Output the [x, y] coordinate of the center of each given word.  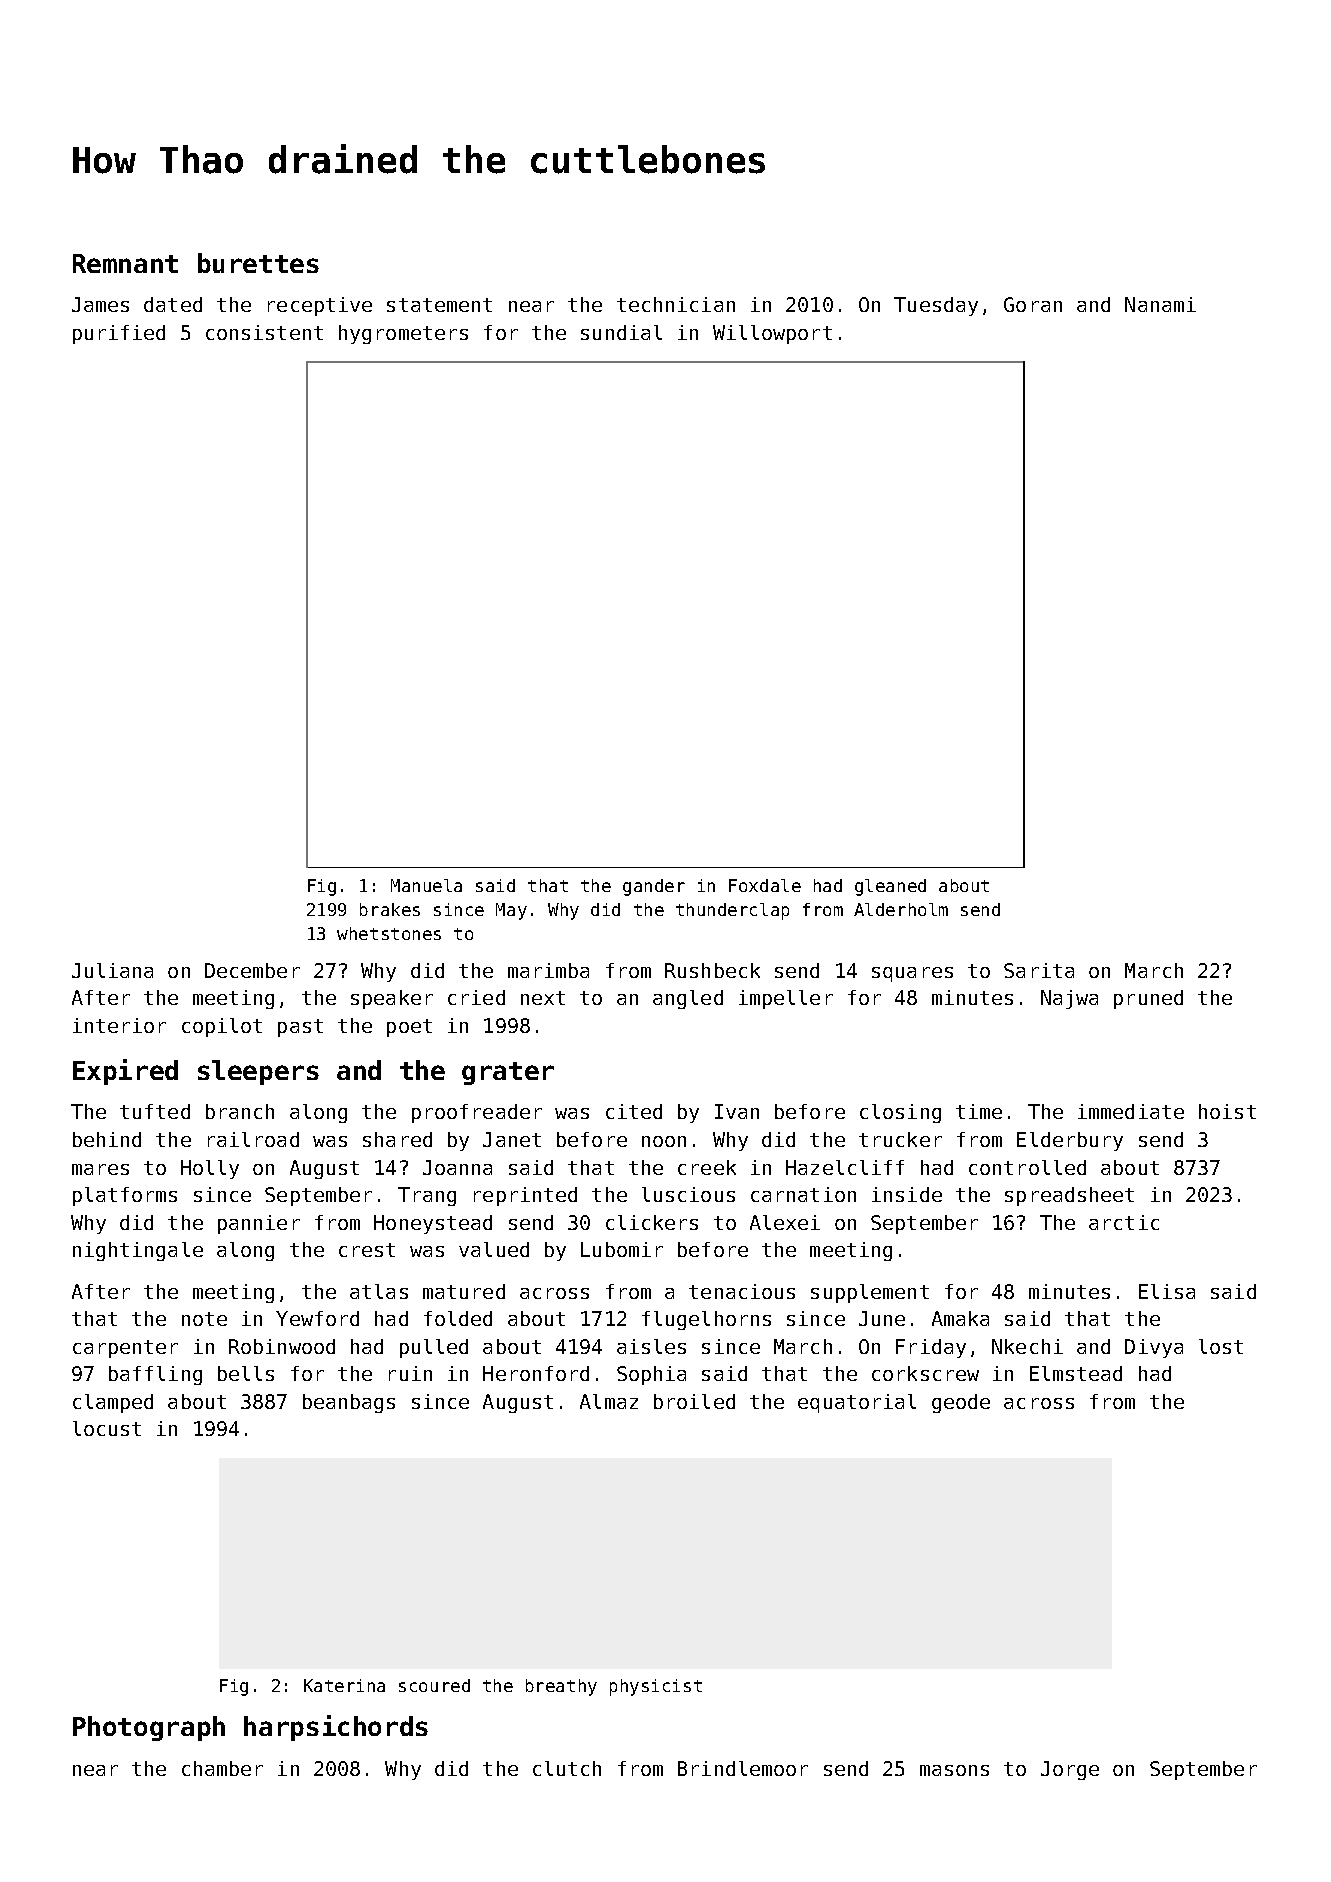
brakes [390, 909]
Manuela [426, 885]
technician [676, 304]
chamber [222, 1768]
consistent [264, 332]
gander [654, 887]
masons [954, 1770]
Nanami [1160, 304]
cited [634, 1111]
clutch [567, 1768]
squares [912, 974]
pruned [1148, 999]
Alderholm [901, 909]
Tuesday [936, 306]
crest [367, 1250]
